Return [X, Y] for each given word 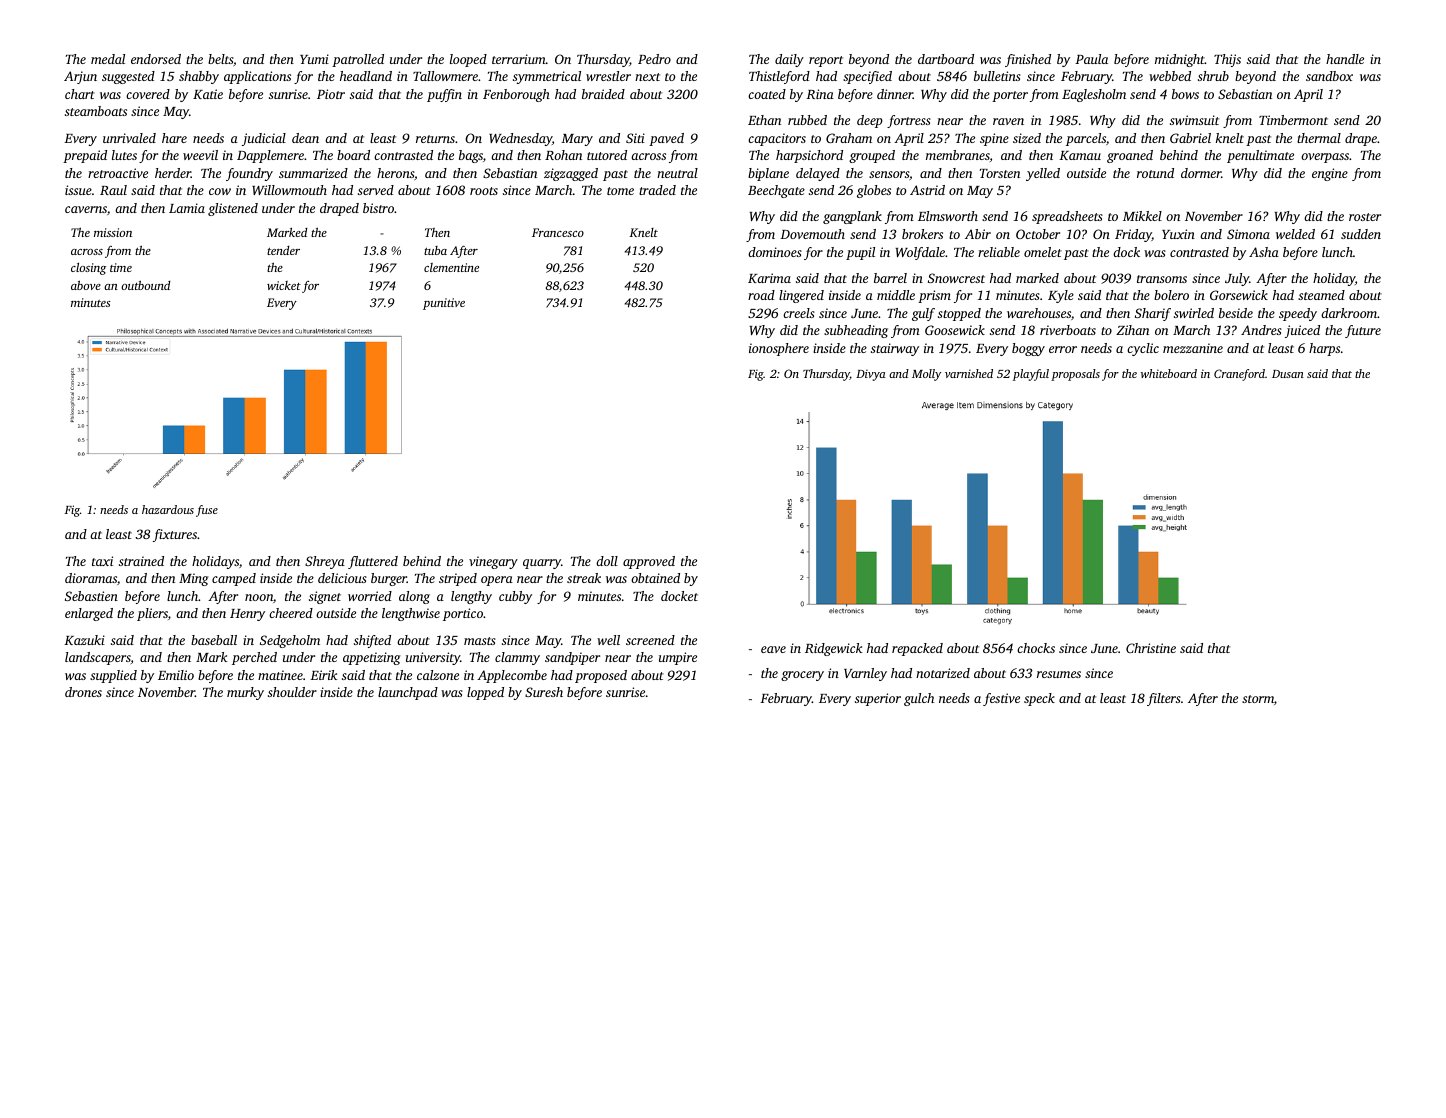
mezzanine [1193, 348]
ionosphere [779, 349]
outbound [146, 285]
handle [1345, 59]
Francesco [558, 232]
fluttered [373, 562]
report [826, 61]
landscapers [98, 658]
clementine [451, 267]
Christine [1151, 648]
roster [1365, 217]
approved [649, 562]
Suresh [544, 692]
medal [108, 59]
